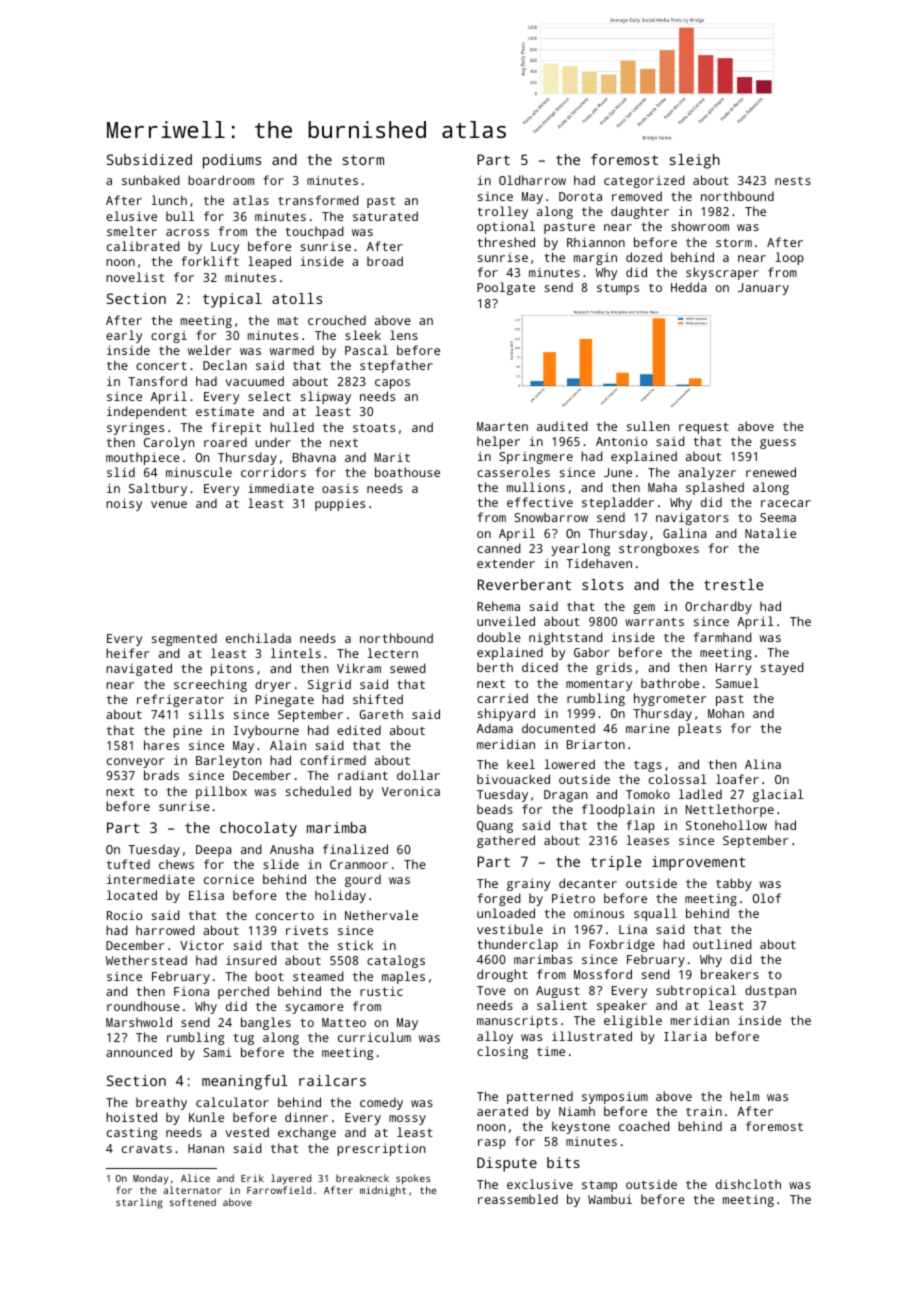 The height and width of the document is (1308, 924). Describe the element at coordinates (737, 779) in the document. I see `loafer` at that location.
